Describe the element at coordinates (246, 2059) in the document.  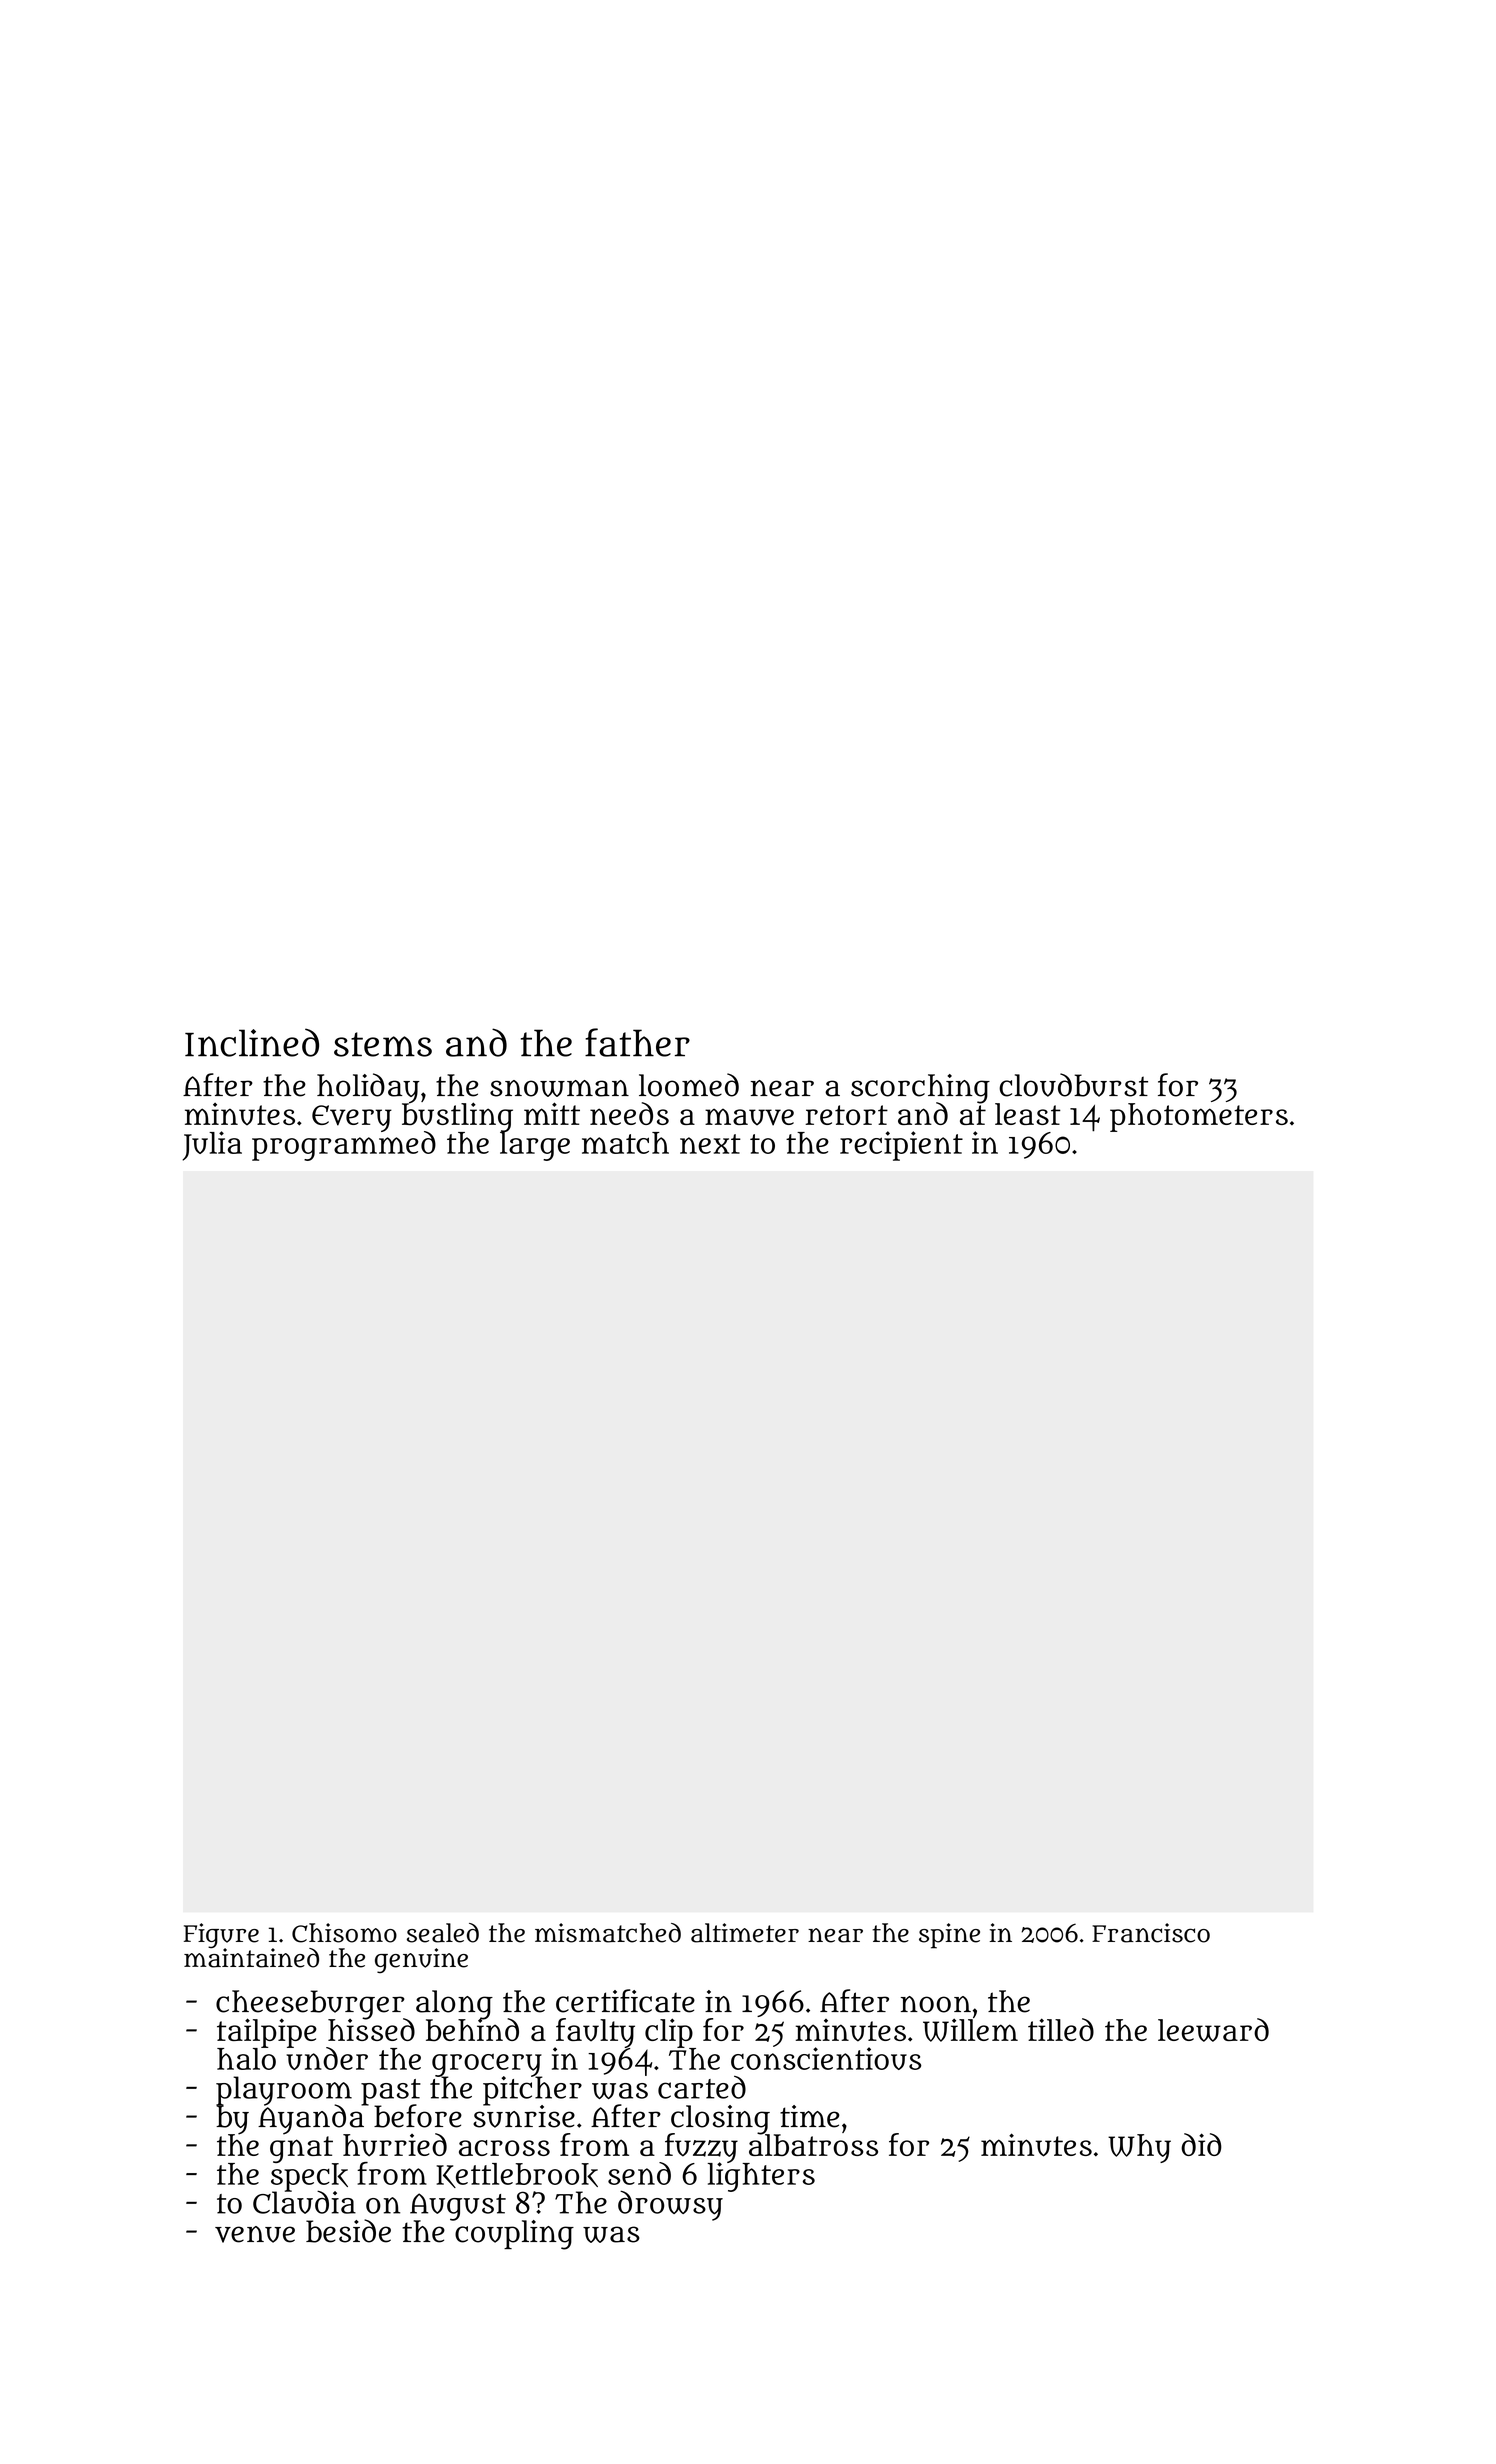
I see `halo` at that location.
